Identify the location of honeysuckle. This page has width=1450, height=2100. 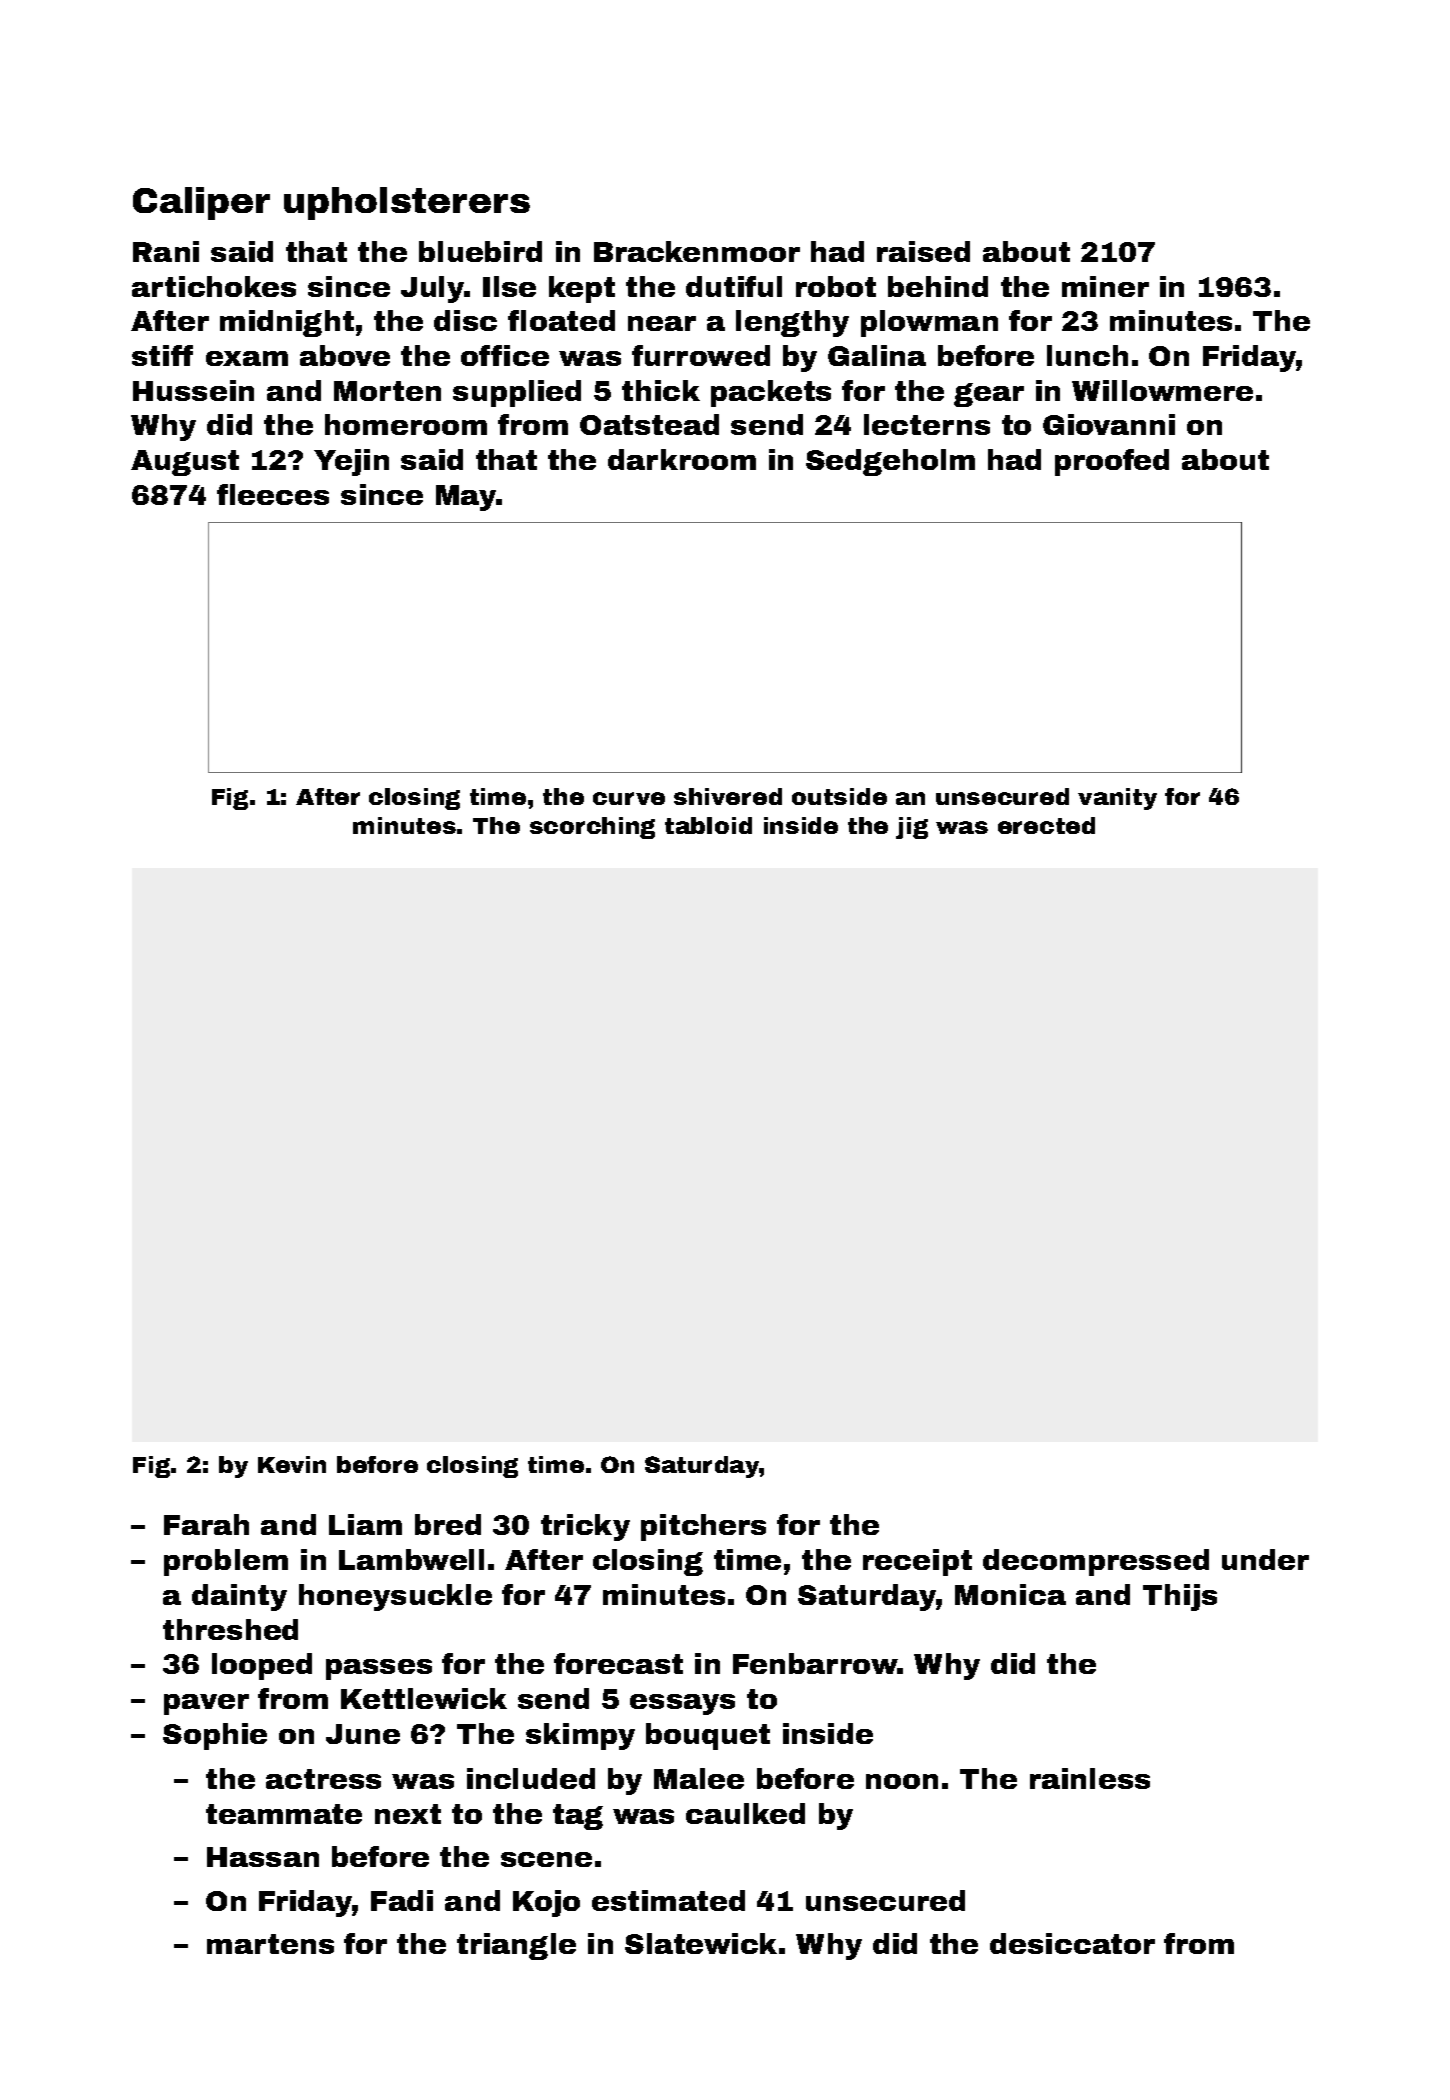
(395, 1597).
